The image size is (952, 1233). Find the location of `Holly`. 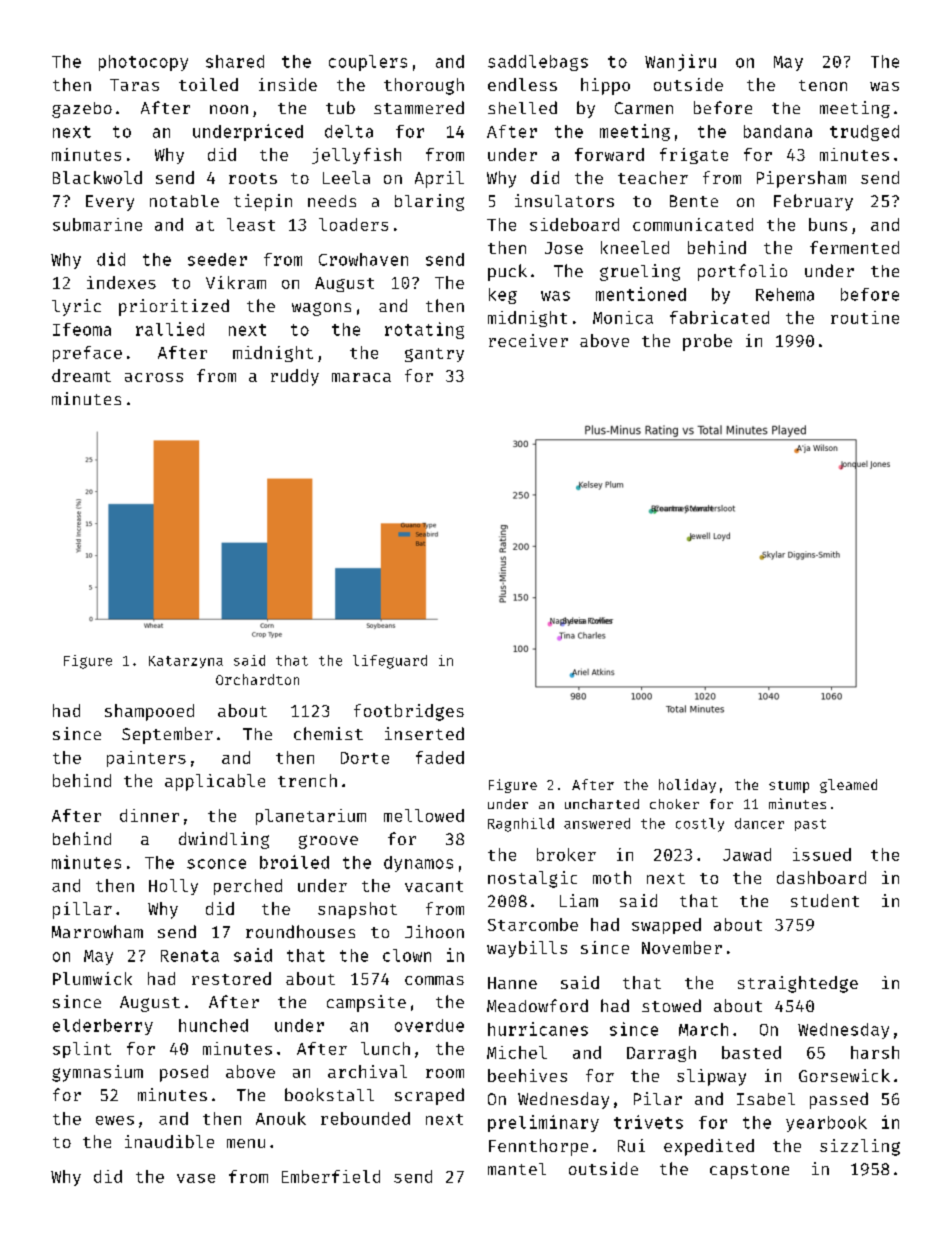

Holly is located at coordinates (173, 887).
